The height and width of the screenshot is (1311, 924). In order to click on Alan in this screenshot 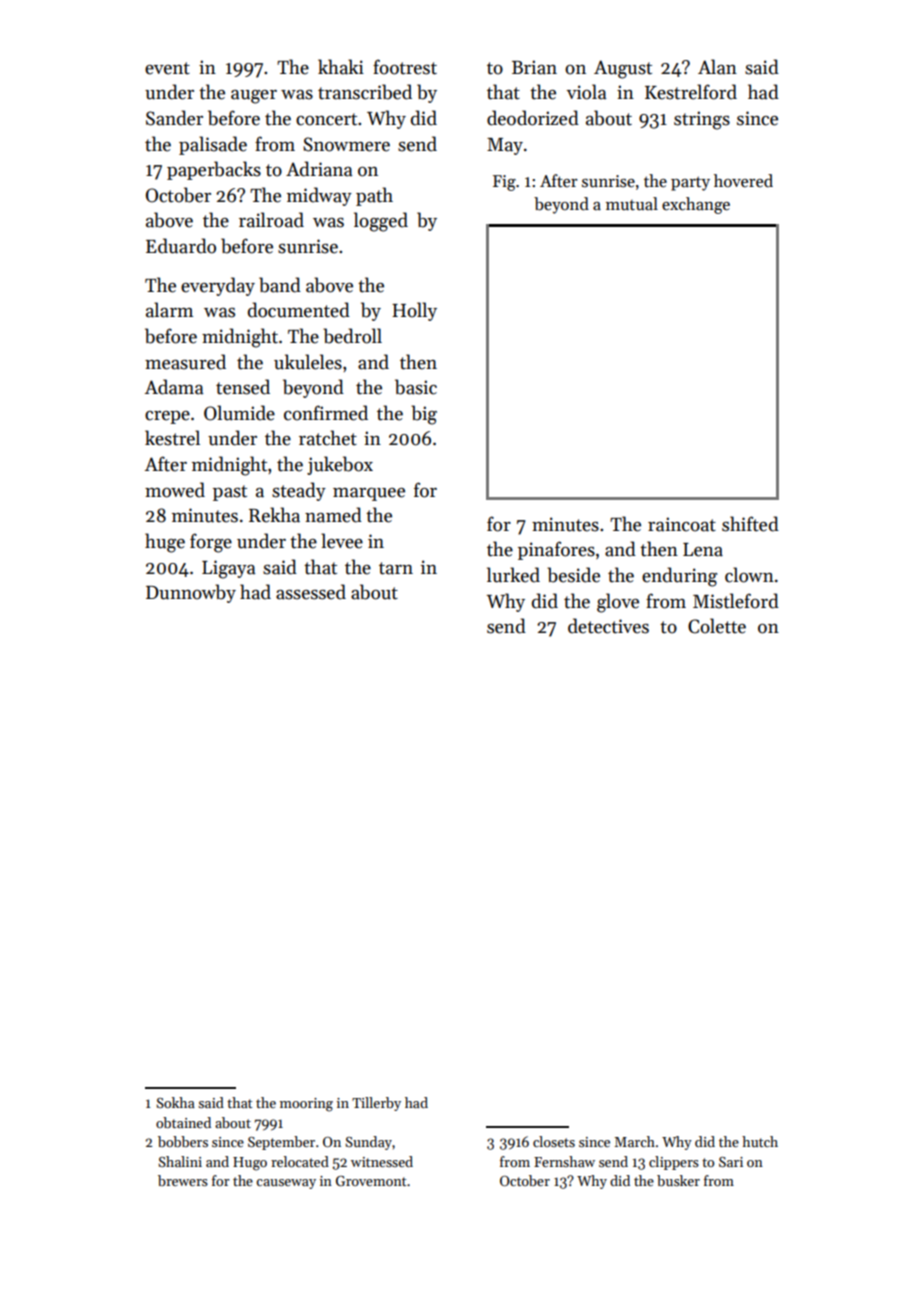, I will do `click(717, 67)`.
